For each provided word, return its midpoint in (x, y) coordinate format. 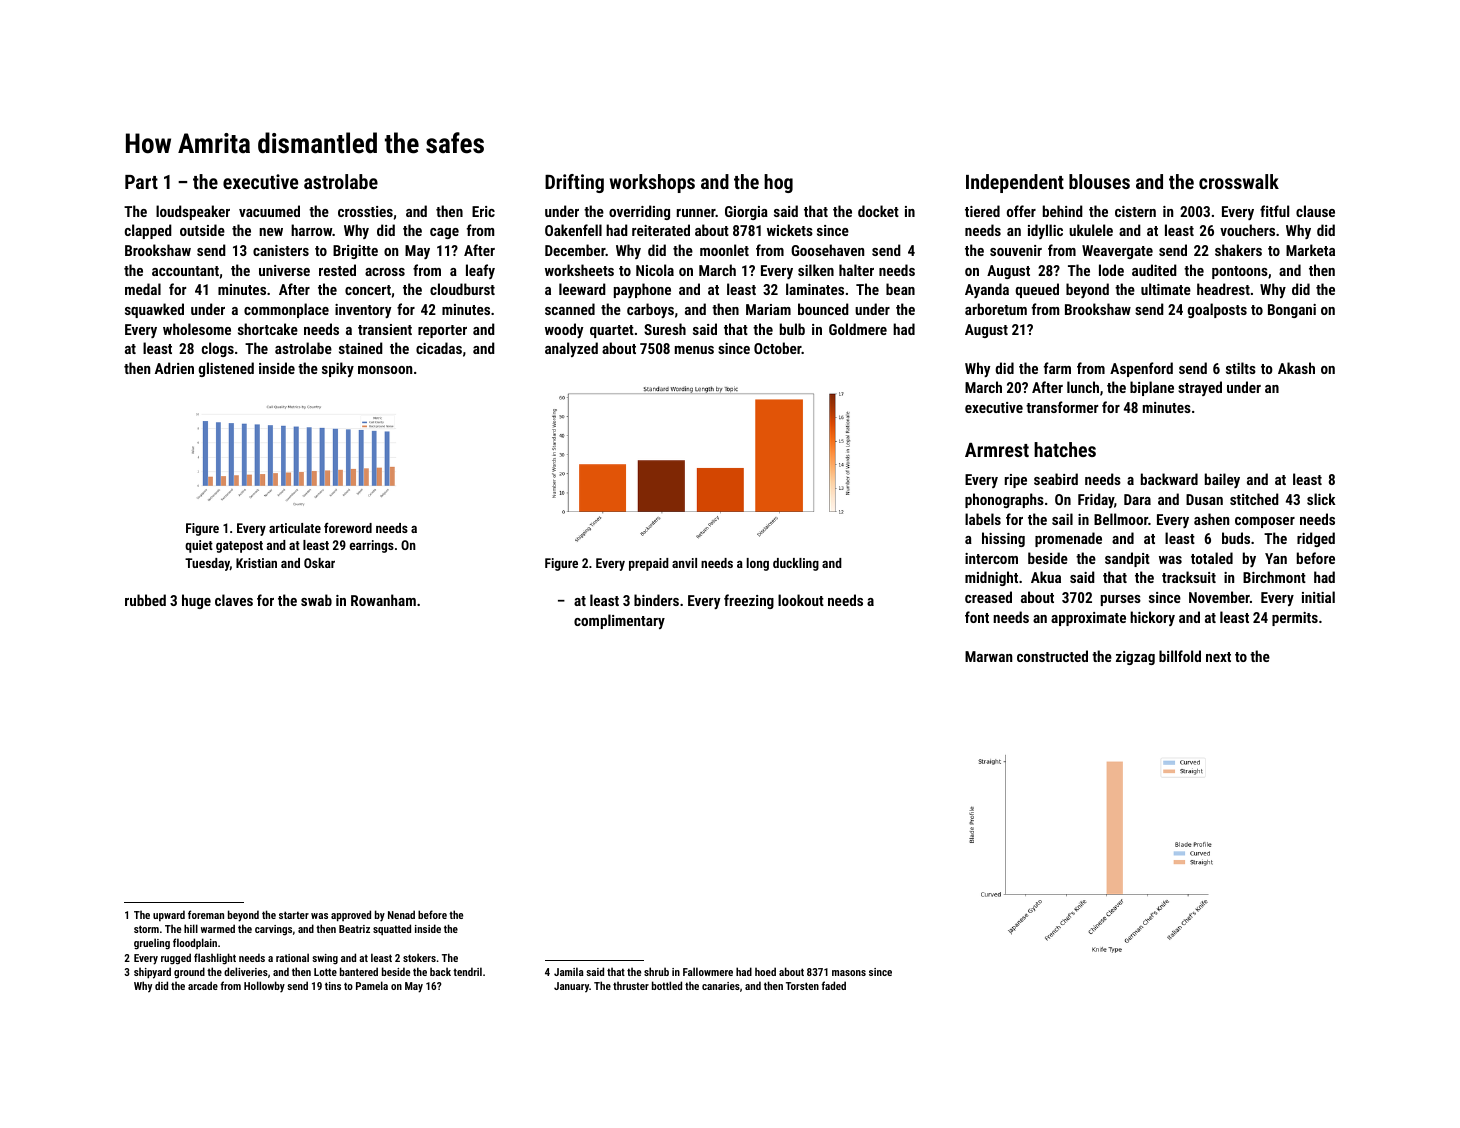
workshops (652, 183)
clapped (148, 231)
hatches (1065, 449)
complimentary (619, 621)
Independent (1015, 183)
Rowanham (383, 600)
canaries (721, 986)
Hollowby (264, 987)
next (1218, 657)
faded (833, 985)
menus (694, 350)
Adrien (174, 368)
